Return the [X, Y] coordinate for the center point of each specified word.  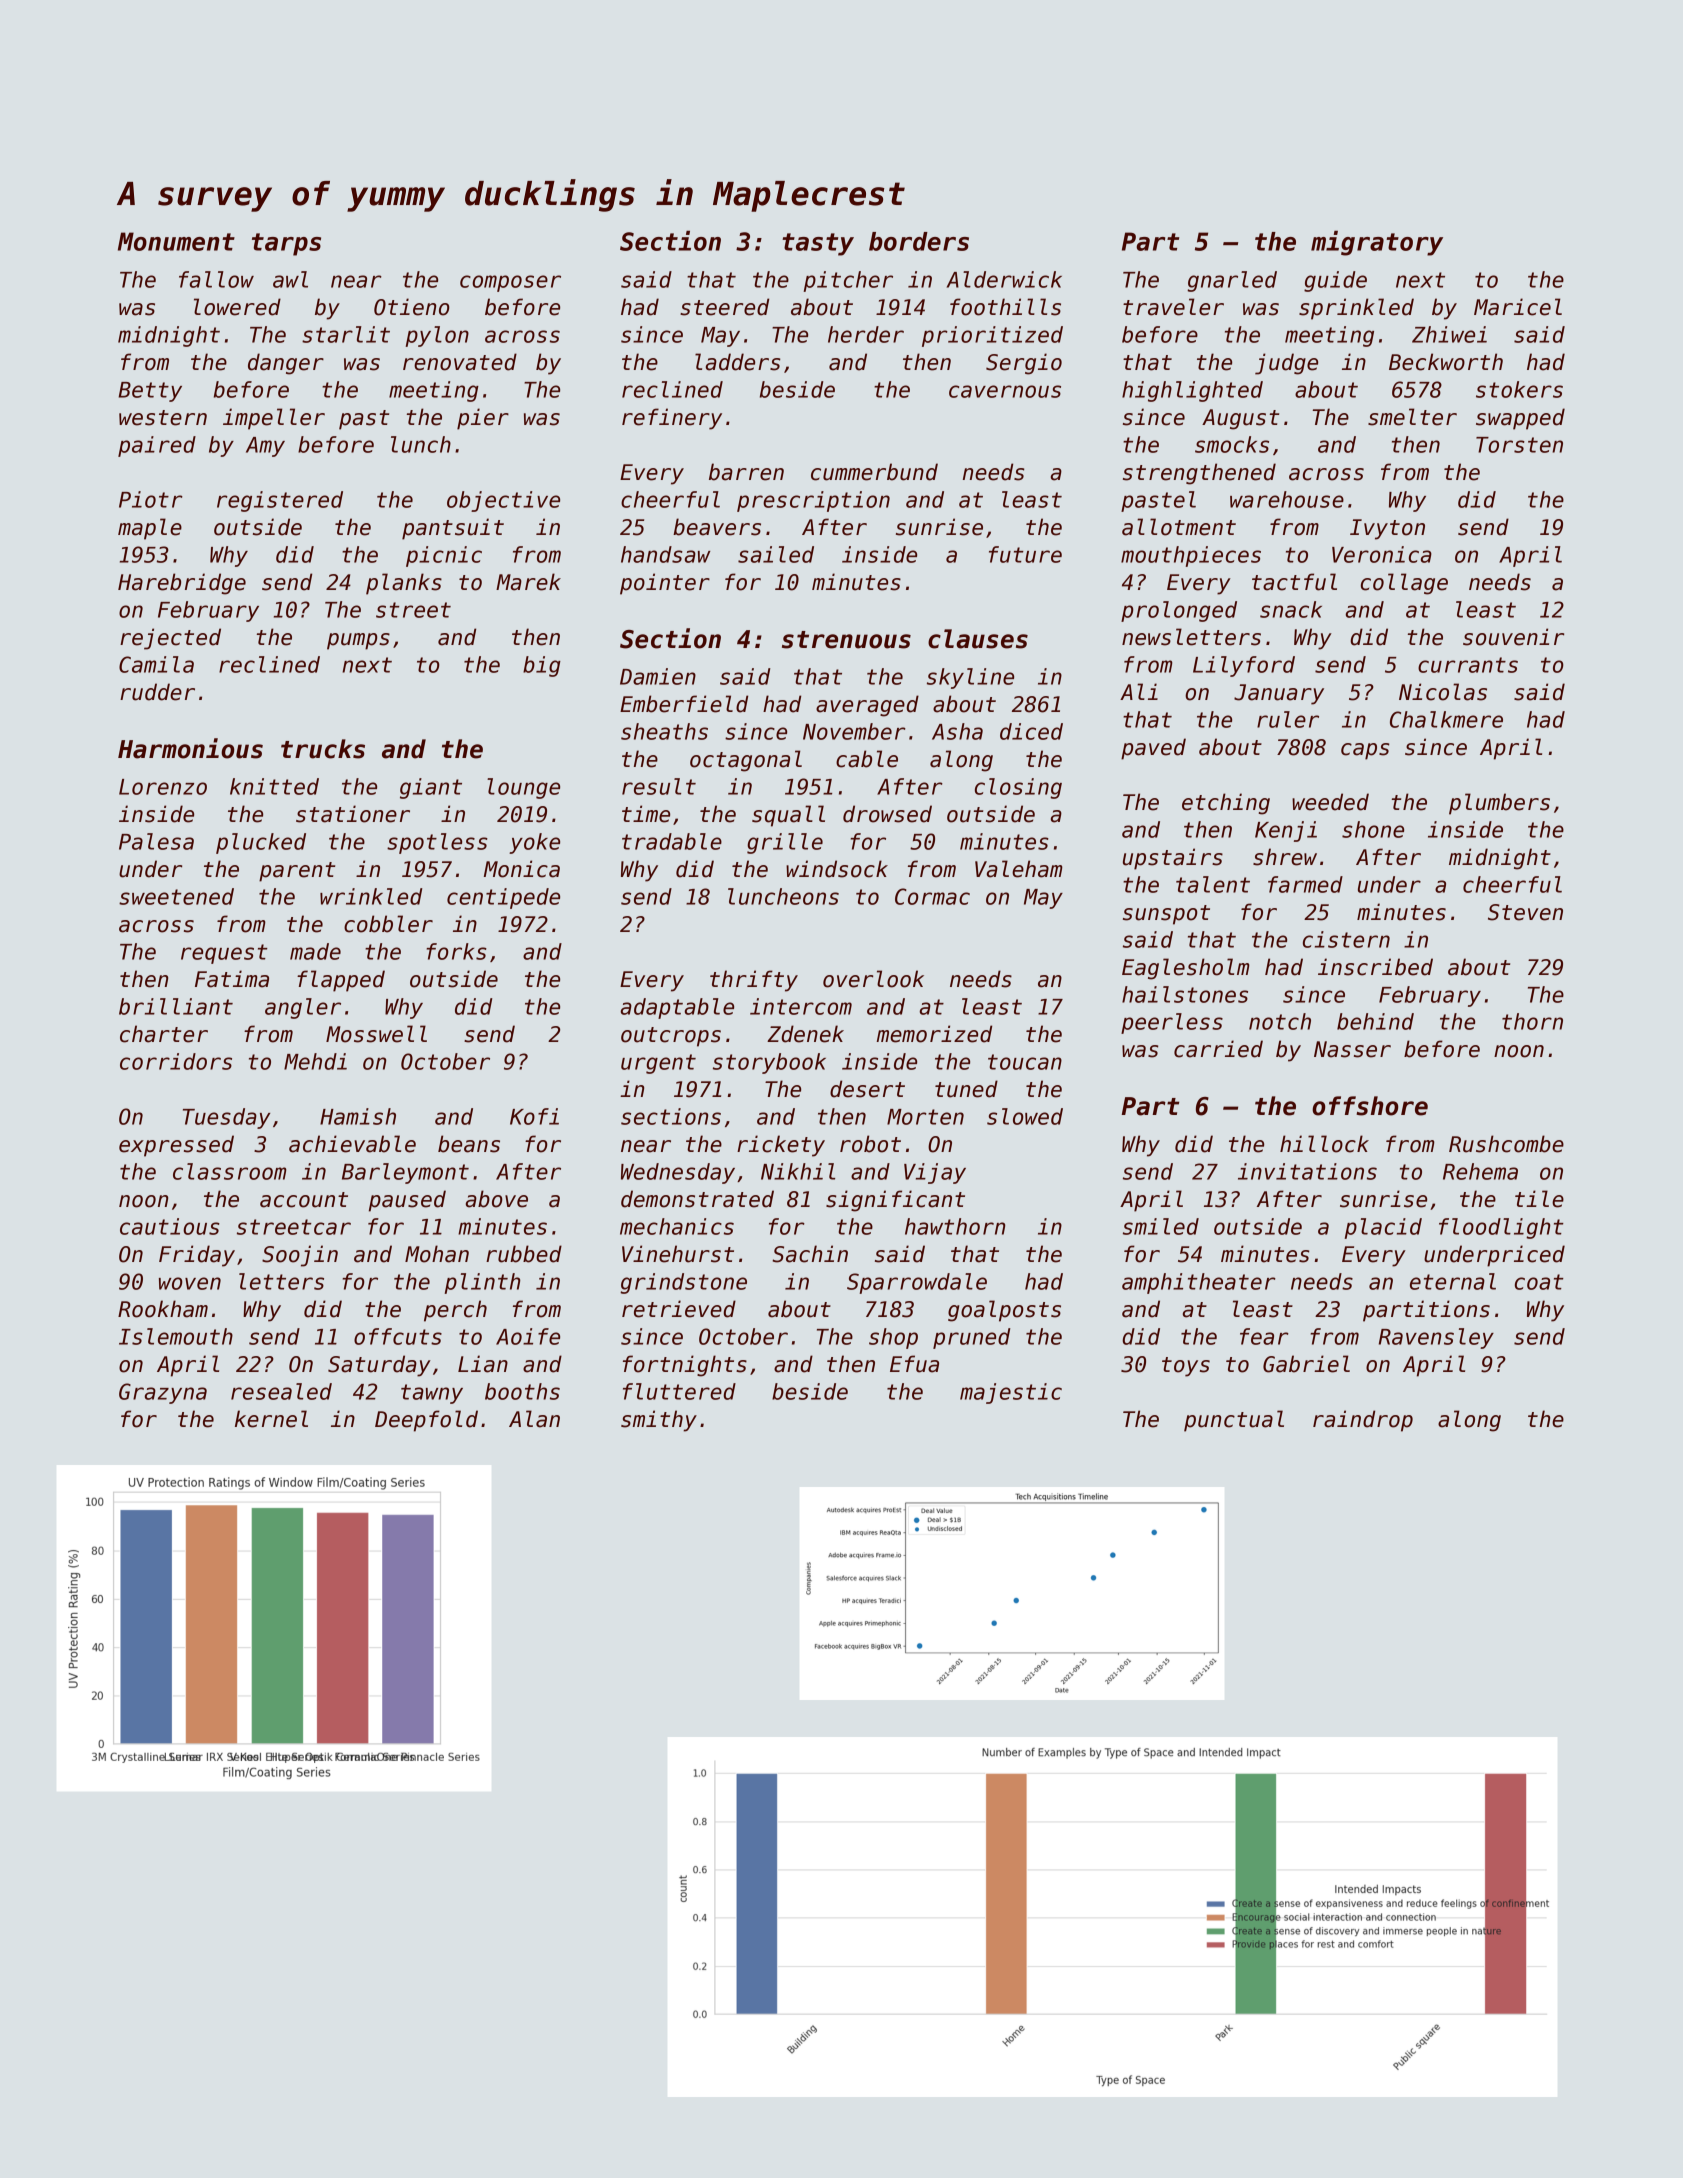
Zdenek [805, 1034]
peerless [1172, 1023]
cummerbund [874, 472]
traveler [1173, 307]
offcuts [398, 1336]
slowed [1025, 1116]
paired [157, 446]
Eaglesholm [1186, 969]
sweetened [176, 896]
